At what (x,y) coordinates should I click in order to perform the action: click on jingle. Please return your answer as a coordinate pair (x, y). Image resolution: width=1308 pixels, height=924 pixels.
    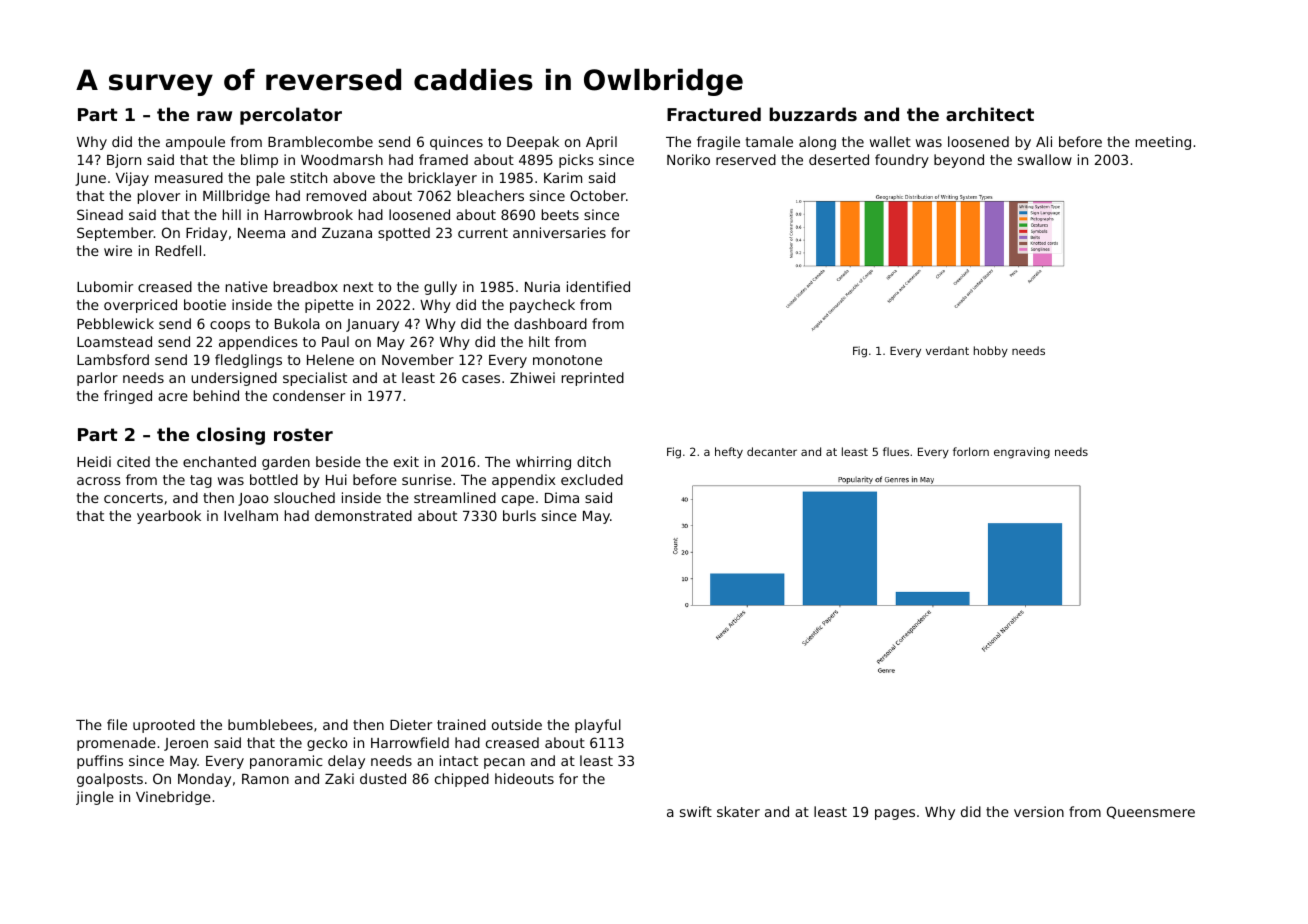
    Looking at the image, I should click on (95, 798).
